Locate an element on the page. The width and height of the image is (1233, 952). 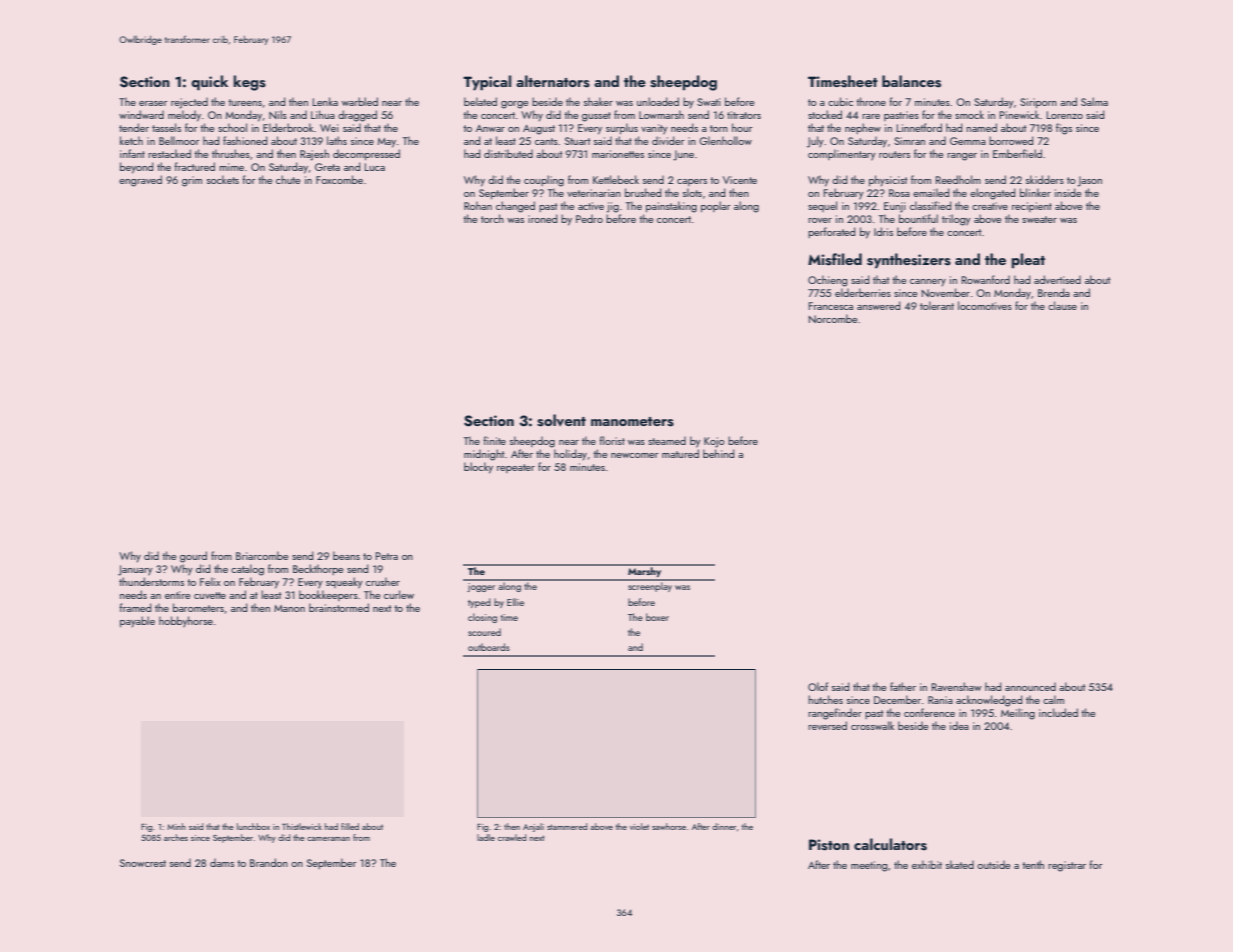
finite is located at coordinates (495, 440).
